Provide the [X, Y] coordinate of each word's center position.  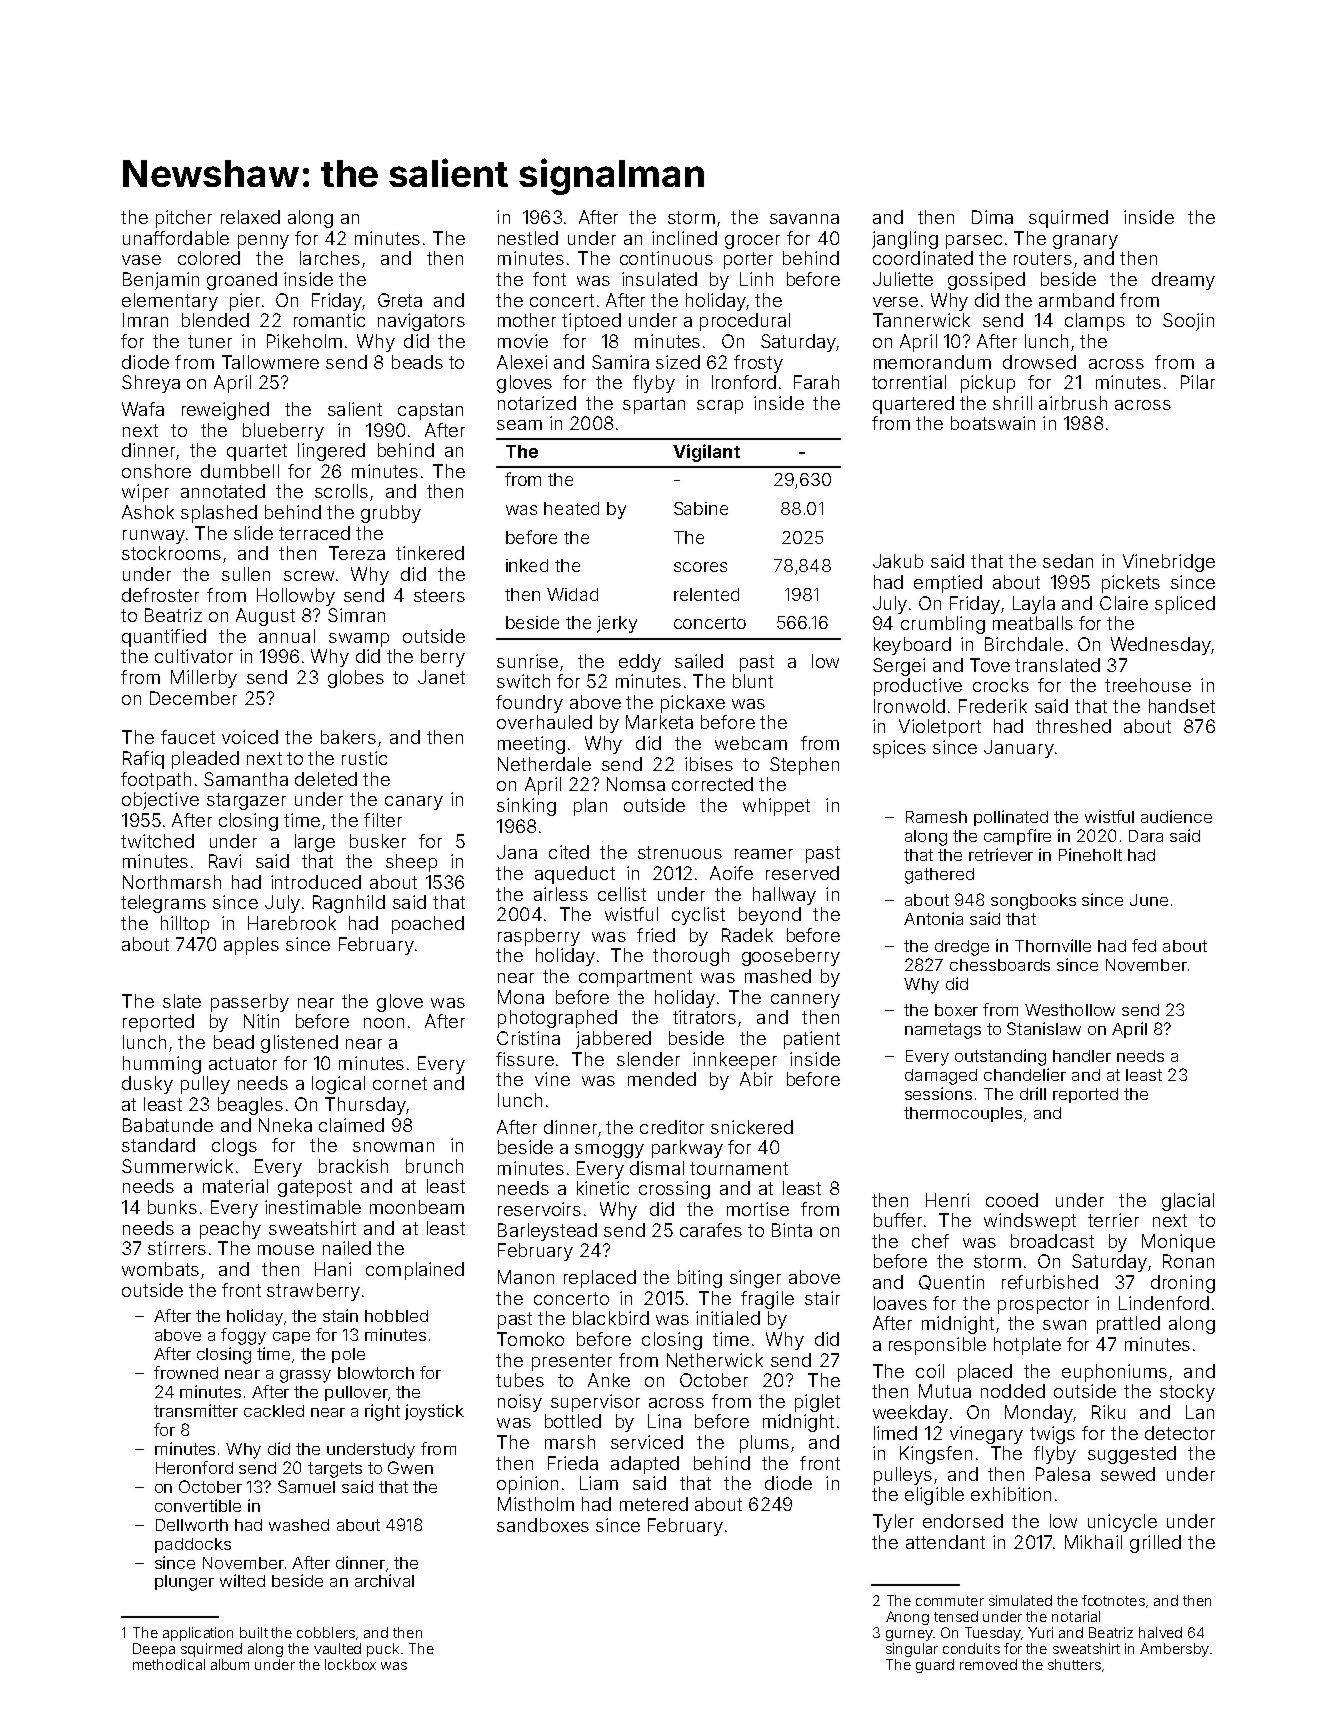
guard [935, 1666]
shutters [1074, 1664]
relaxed [250, 217]
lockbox [350, 1664]
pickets [1131, 584]
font [549, 279]
